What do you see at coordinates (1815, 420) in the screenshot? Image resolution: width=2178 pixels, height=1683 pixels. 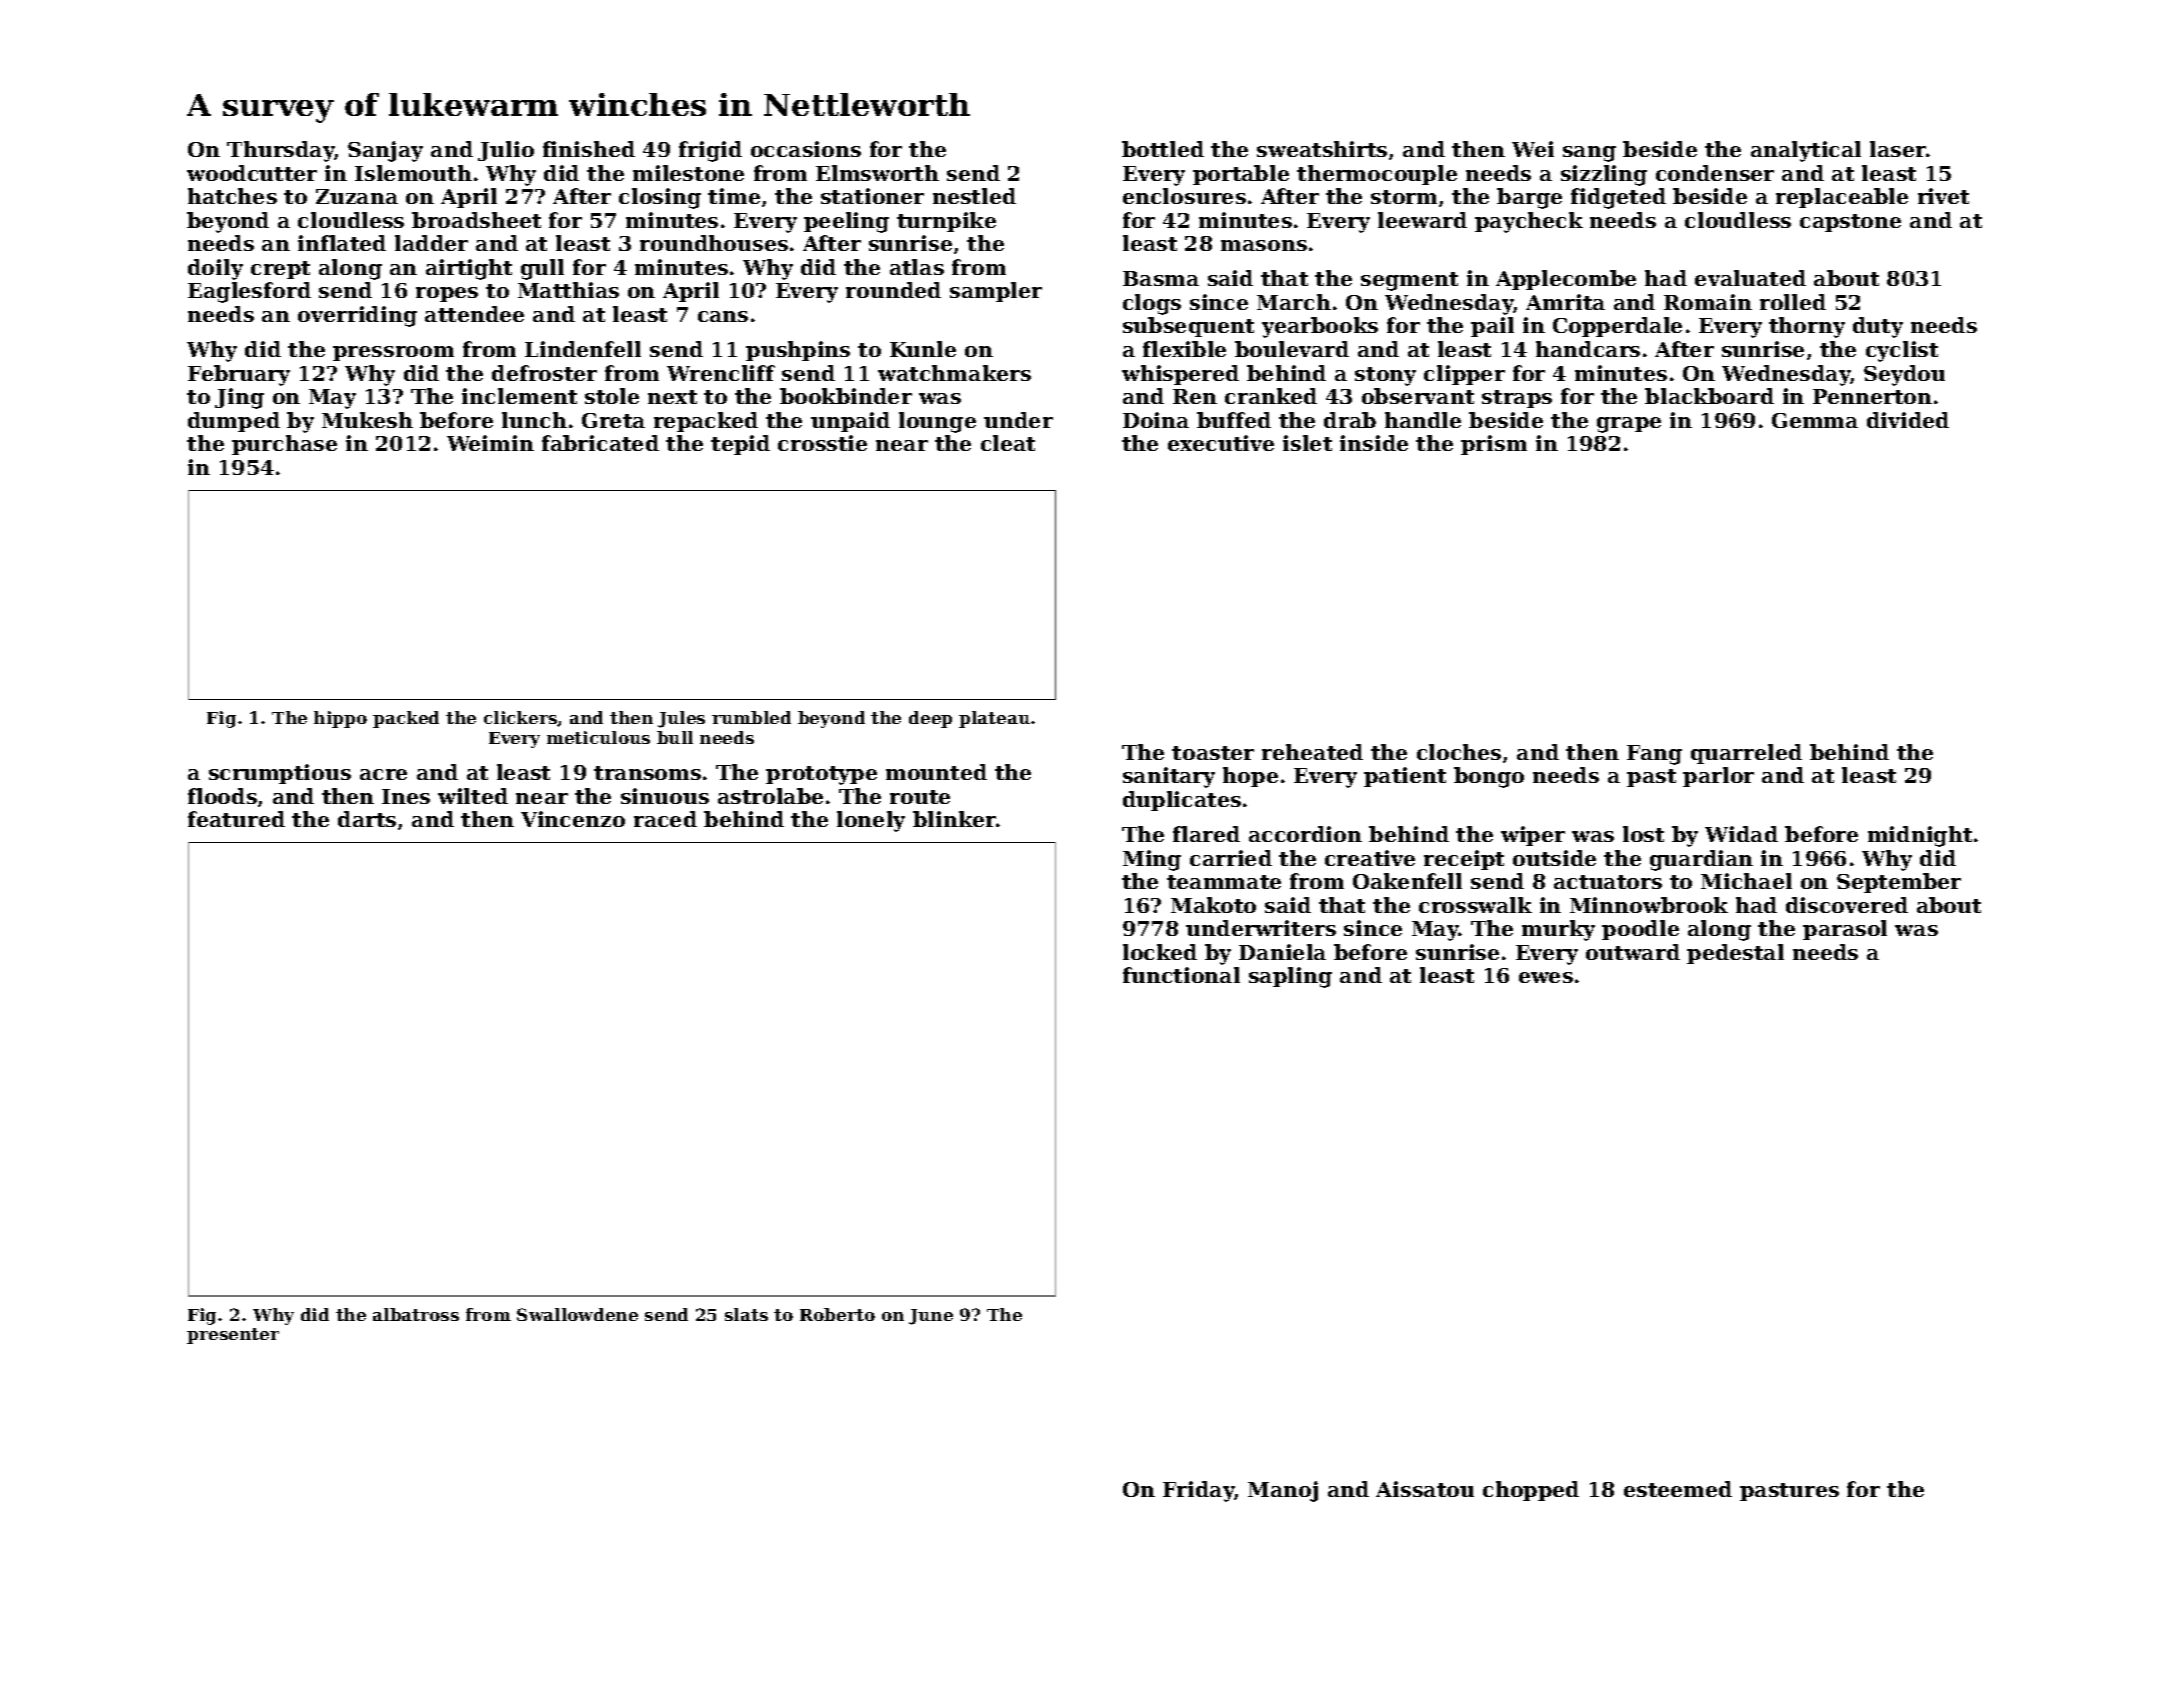 I see `Gemma` at bounding box center [1815, 420].
